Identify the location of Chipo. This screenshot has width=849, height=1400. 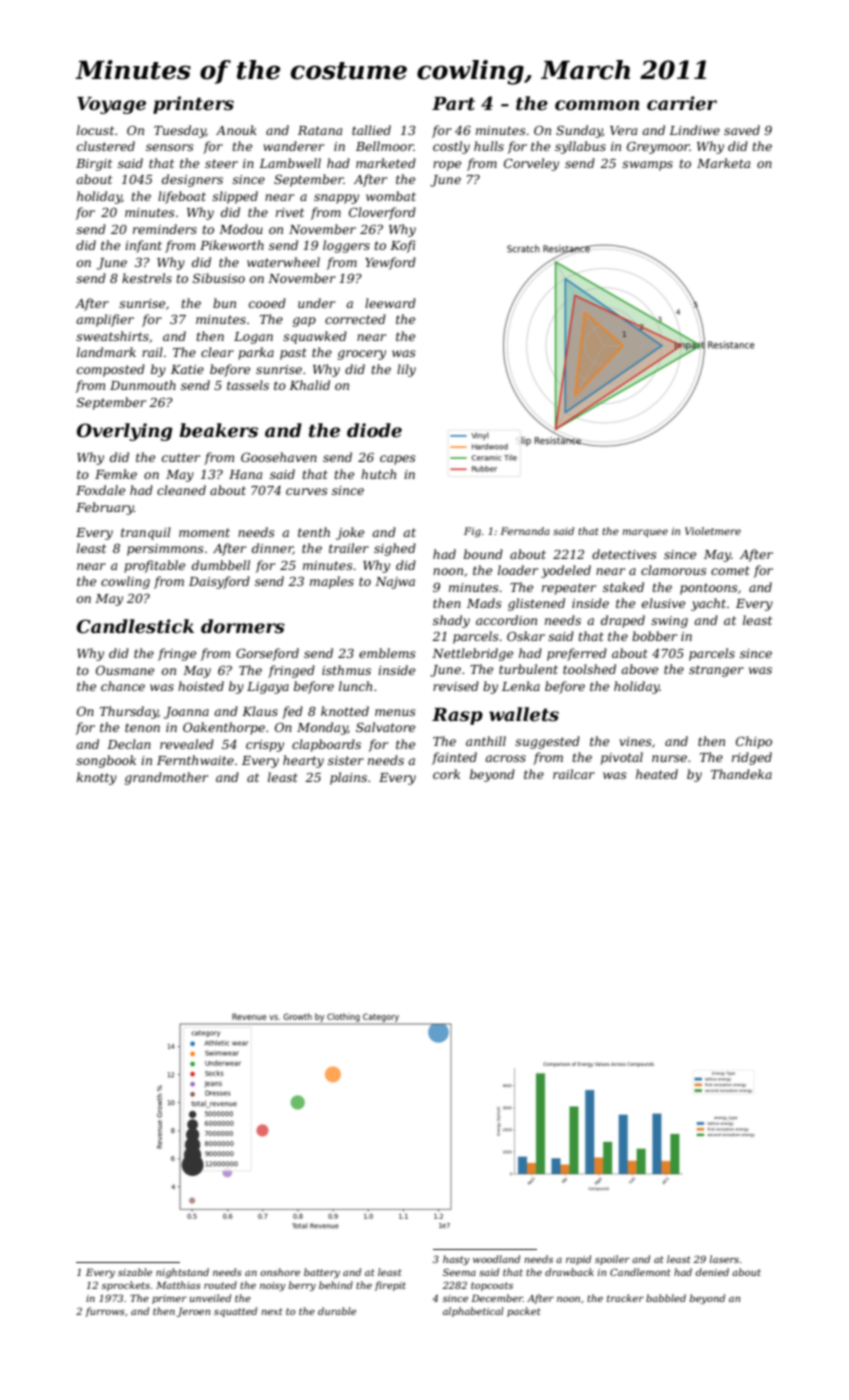
(754, 742).
